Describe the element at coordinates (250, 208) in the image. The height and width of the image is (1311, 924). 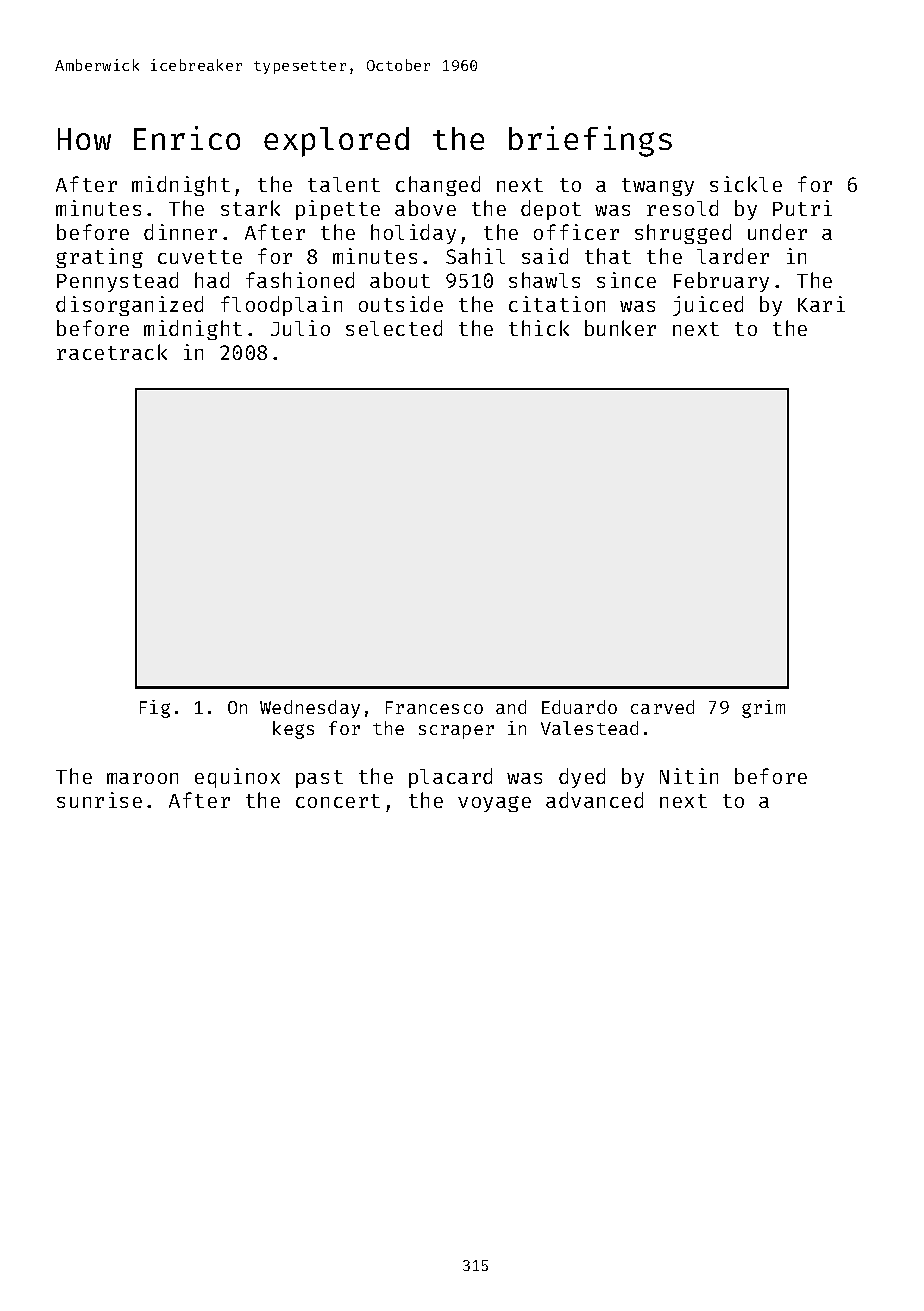
I see `stark` at that location.
